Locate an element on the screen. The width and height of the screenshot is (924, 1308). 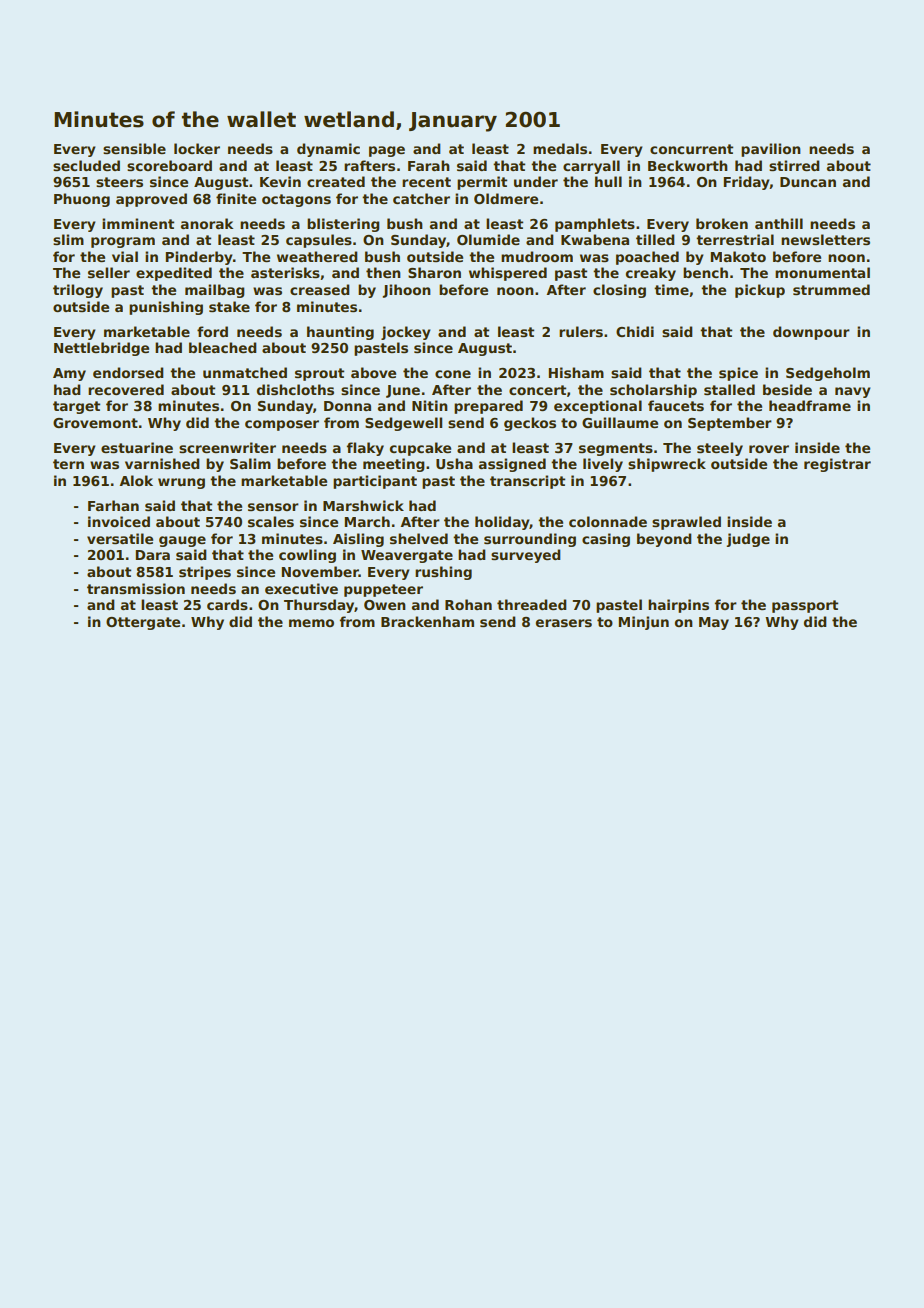
sensible is located at coordinates (134, 148).
